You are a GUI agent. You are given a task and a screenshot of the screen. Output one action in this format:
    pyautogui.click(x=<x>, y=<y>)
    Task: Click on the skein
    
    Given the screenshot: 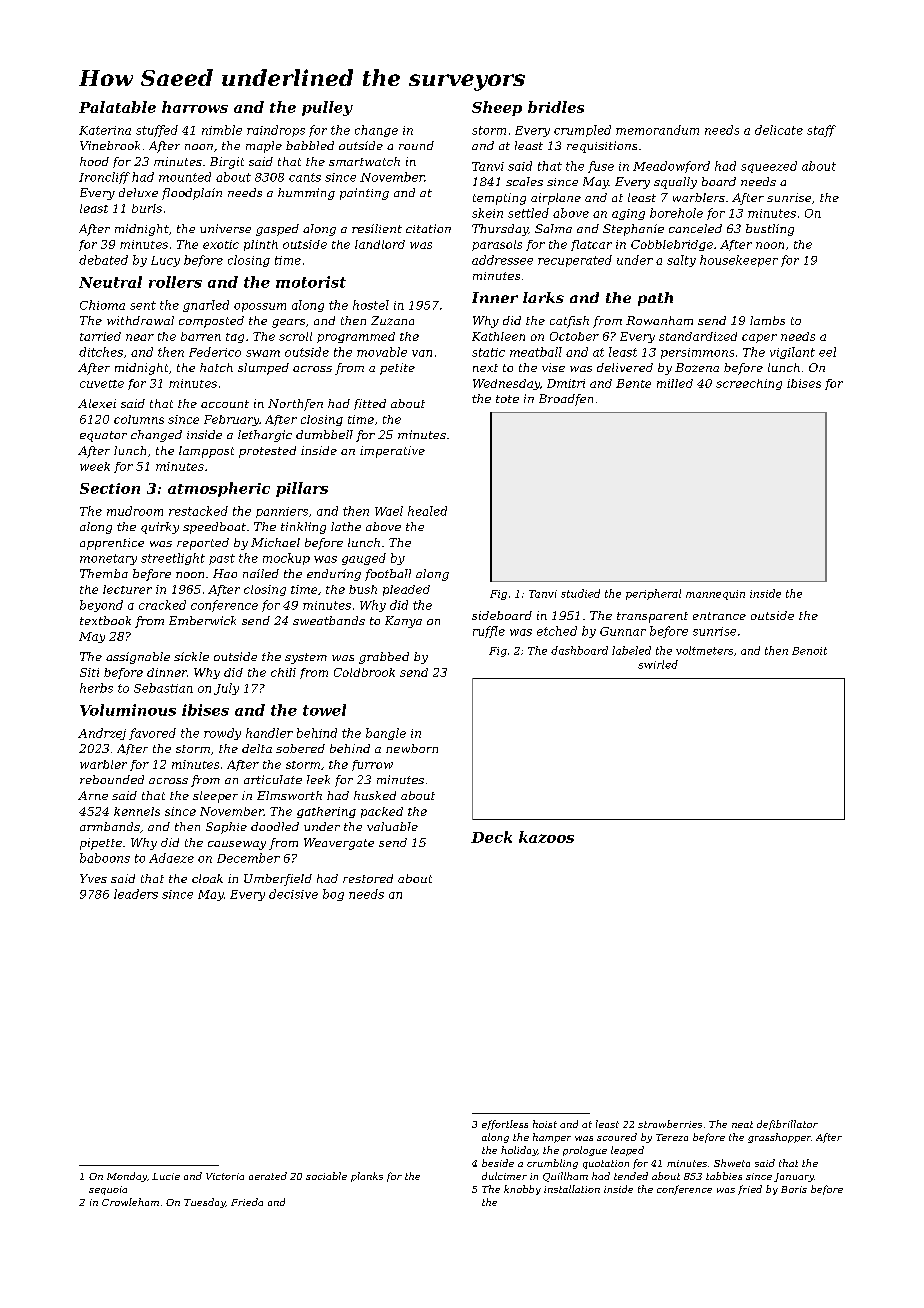 What is the action you would take?
    pyautogui.click(x=487, y=213)
